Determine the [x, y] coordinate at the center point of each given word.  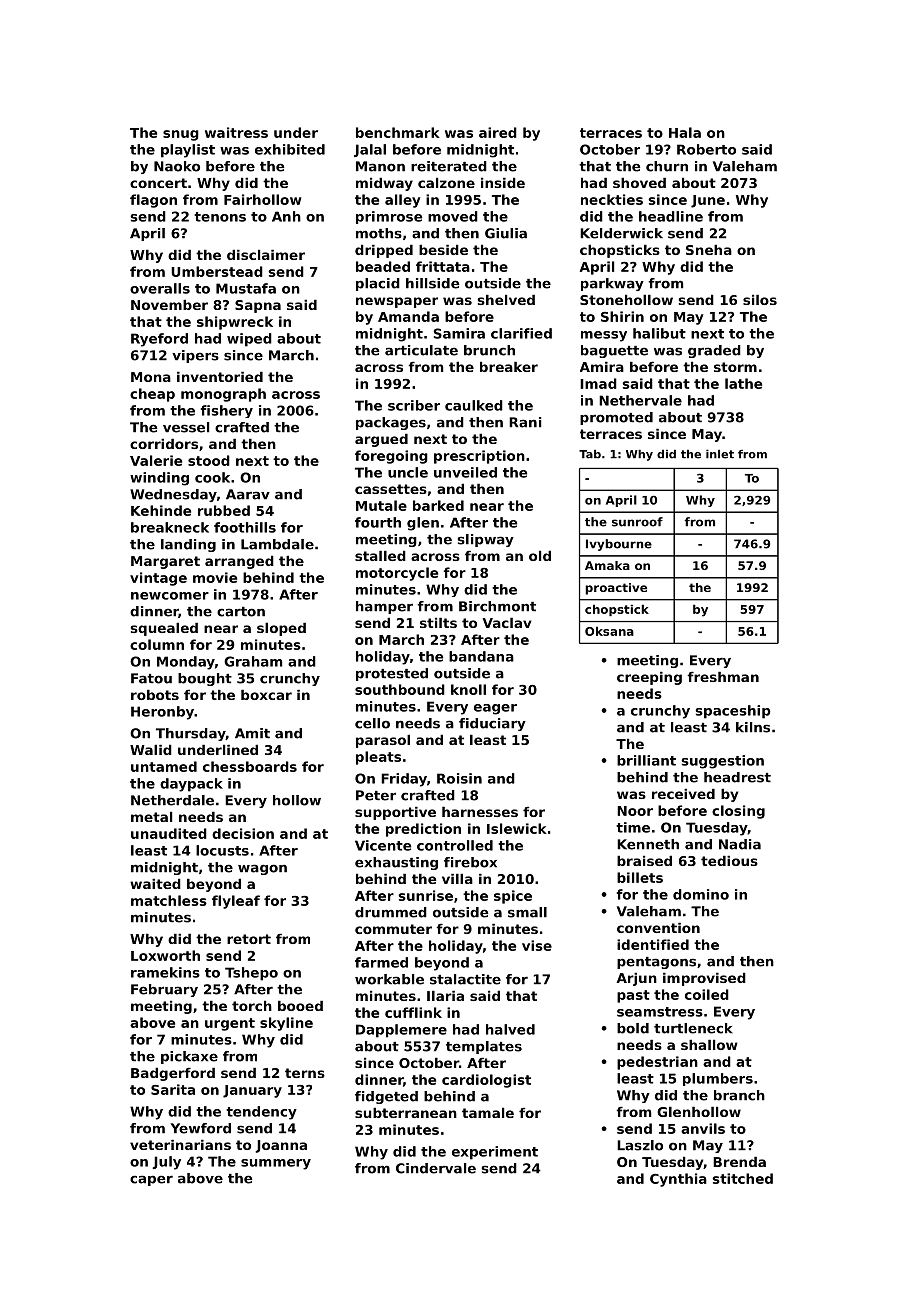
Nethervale [640, 400]
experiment [495, 1153]
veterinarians [180, 1144]
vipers [195, 356]
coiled [707, 994]
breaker [509, 366]
